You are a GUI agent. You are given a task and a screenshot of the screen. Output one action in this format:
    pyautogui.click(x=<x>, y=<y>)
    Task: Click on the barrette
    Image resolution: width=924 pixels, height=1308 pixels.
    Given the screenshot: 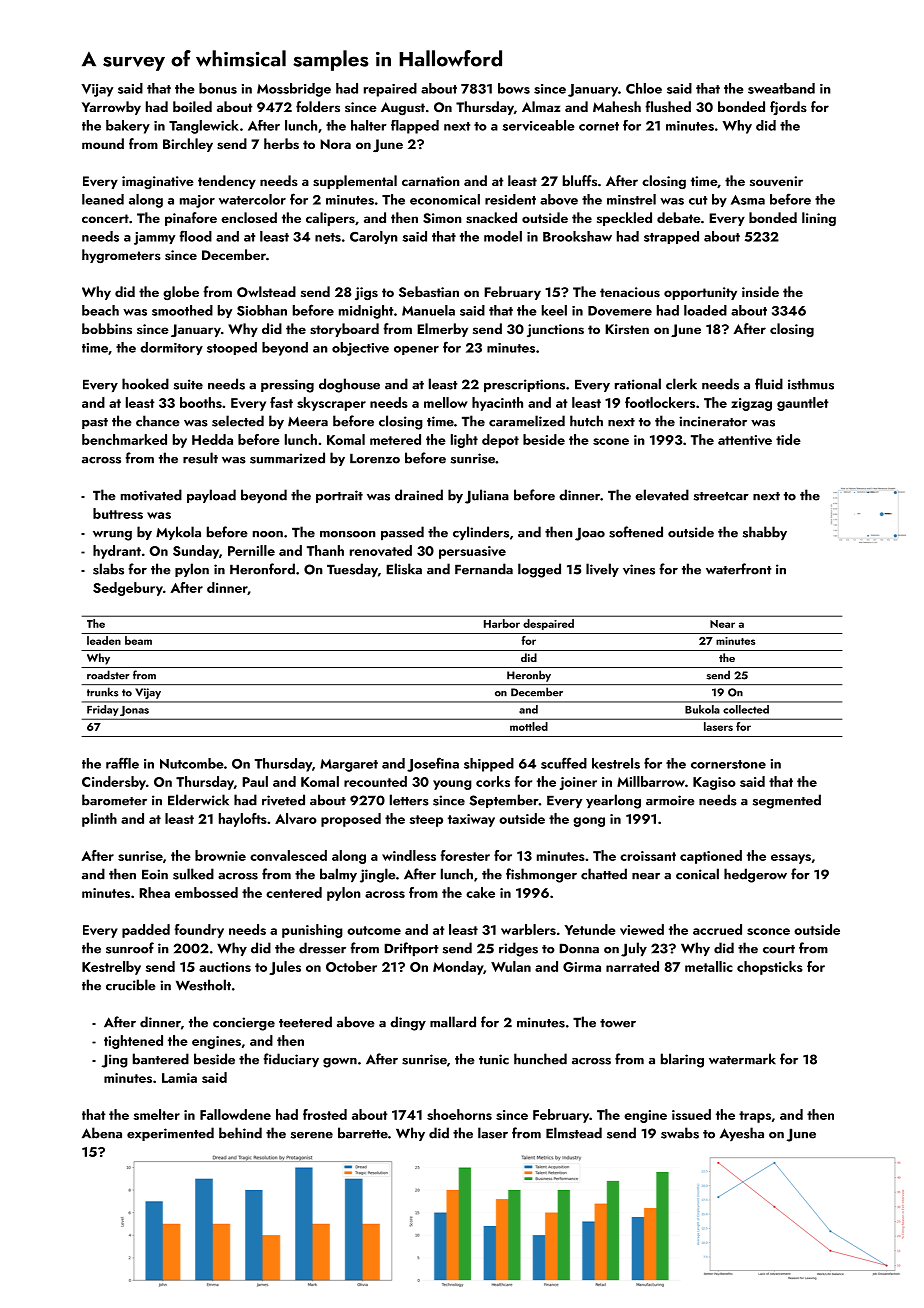 What is the action you would take?
    pyautogui.click(x=363, y=1133)
